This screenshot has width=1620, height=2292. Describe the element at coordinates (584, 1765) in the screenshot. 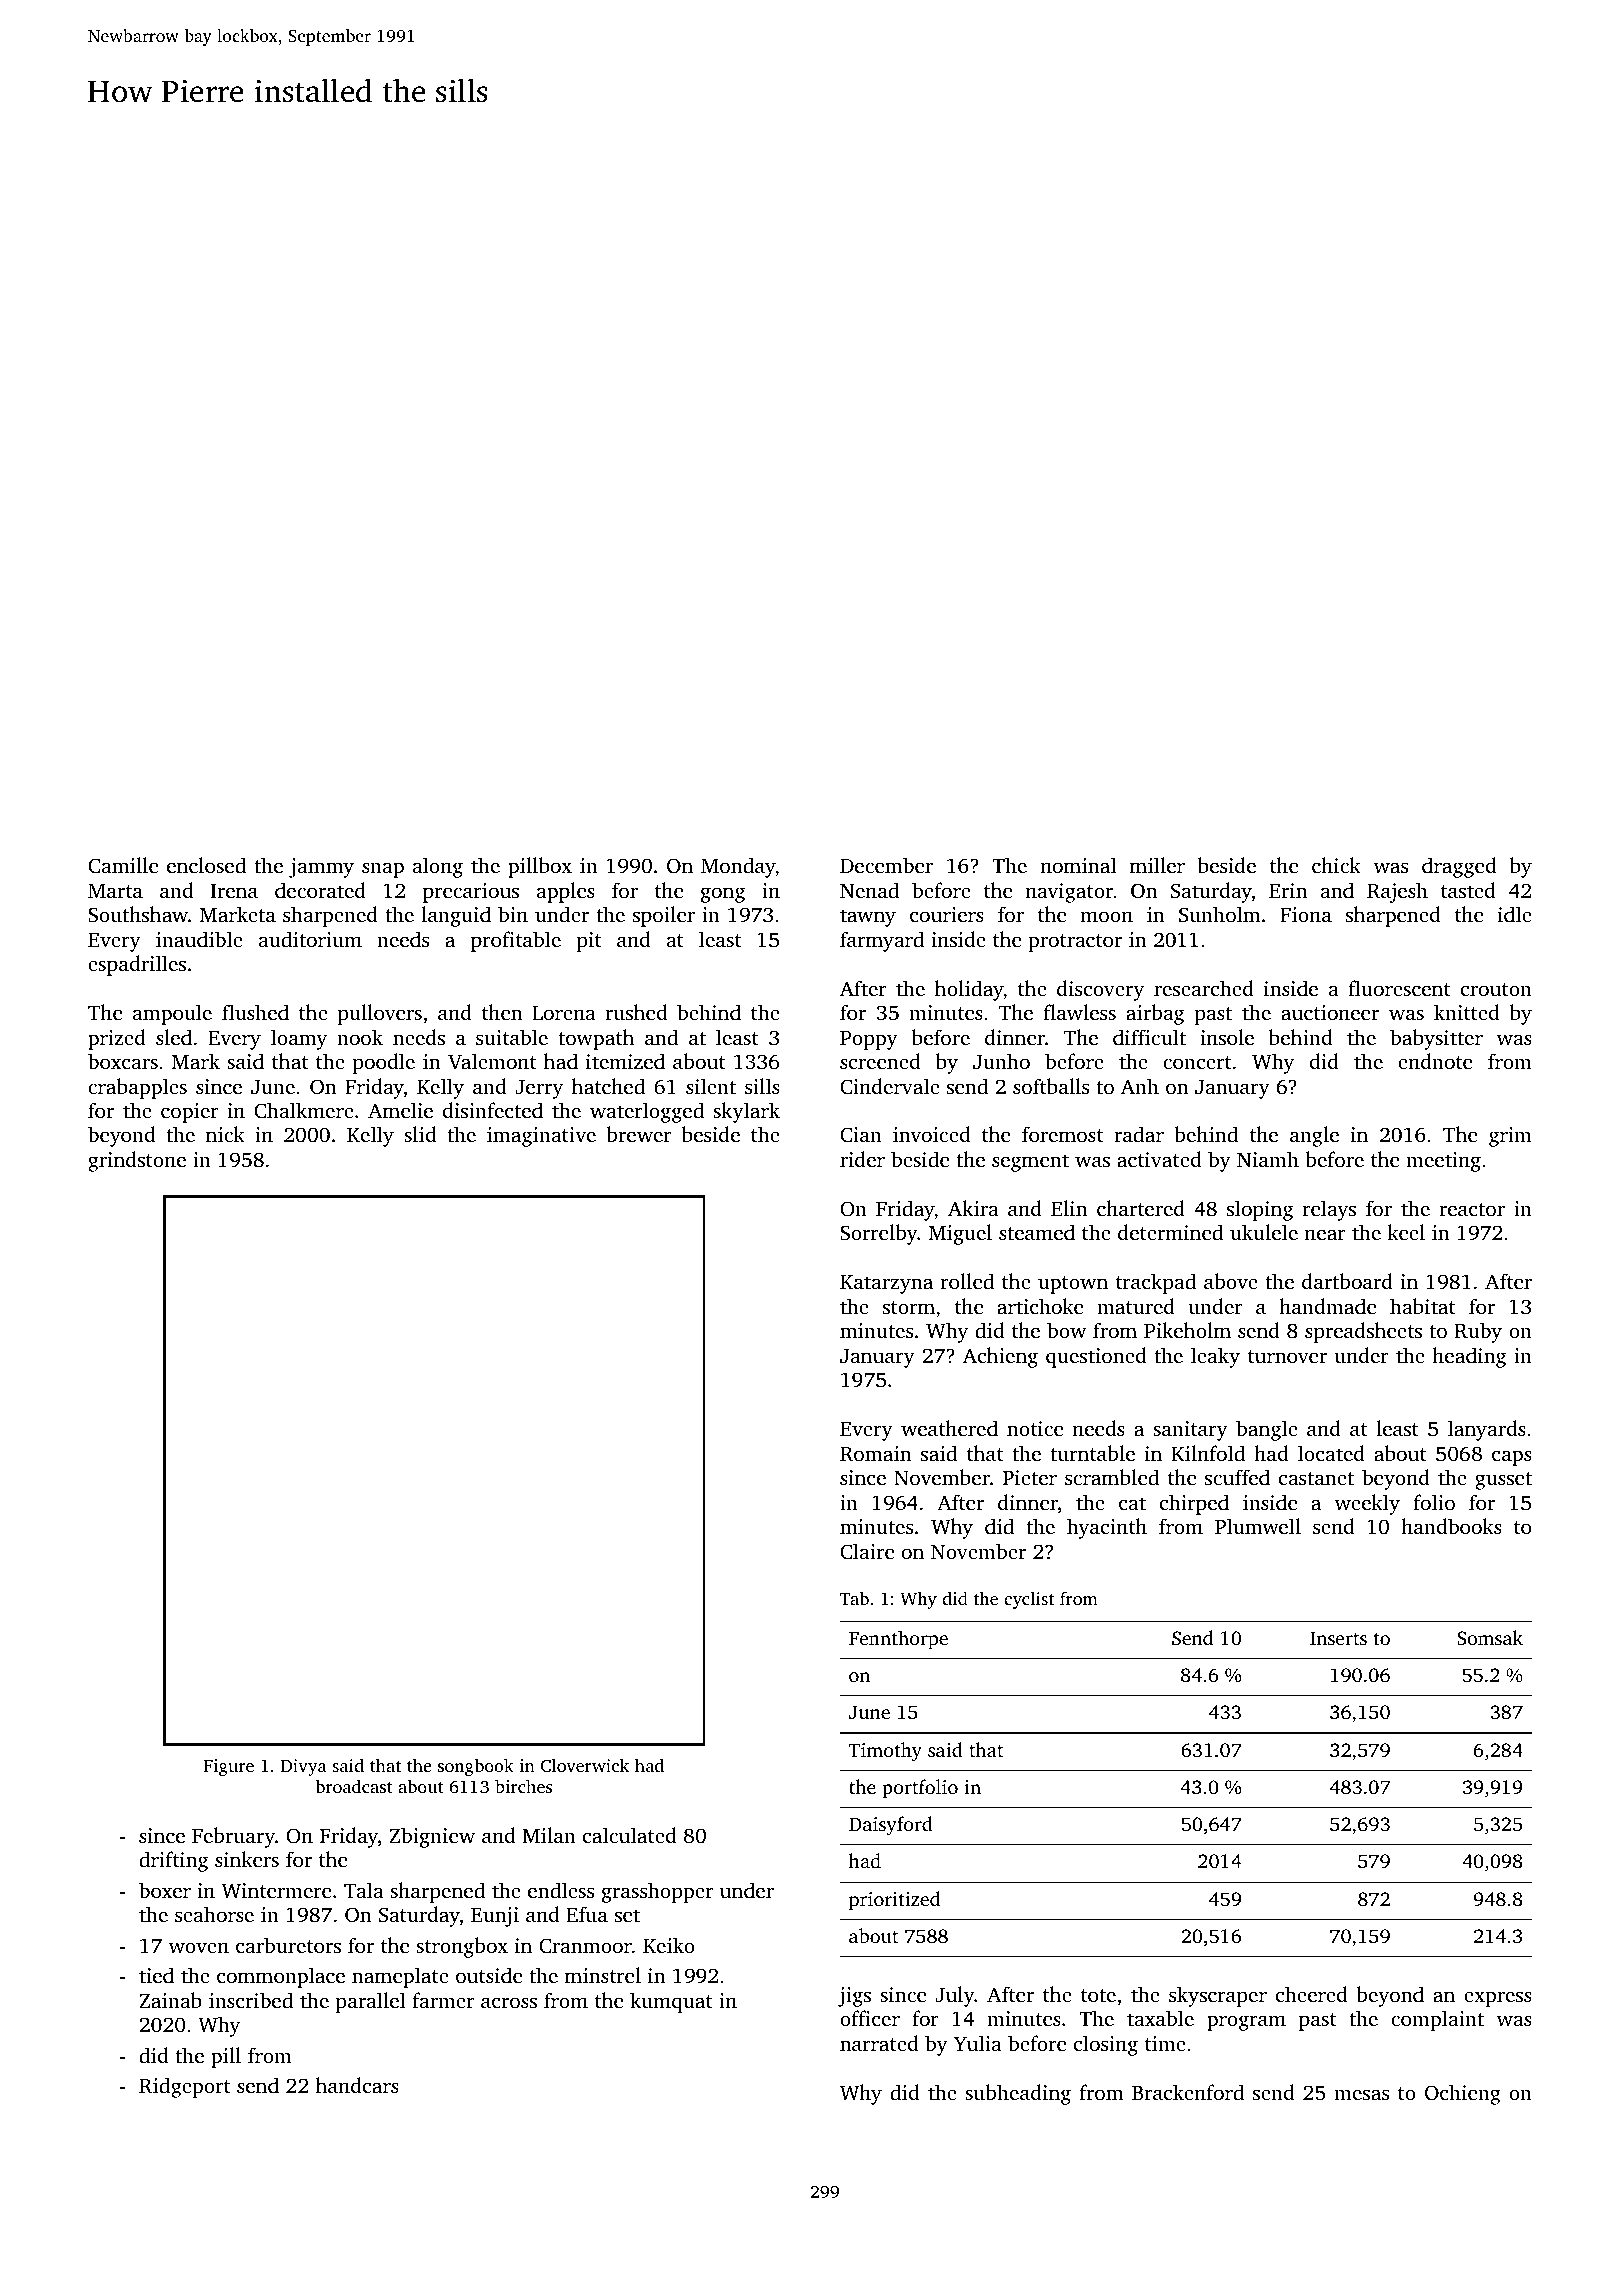

I see `Cloverwick` at that location.
